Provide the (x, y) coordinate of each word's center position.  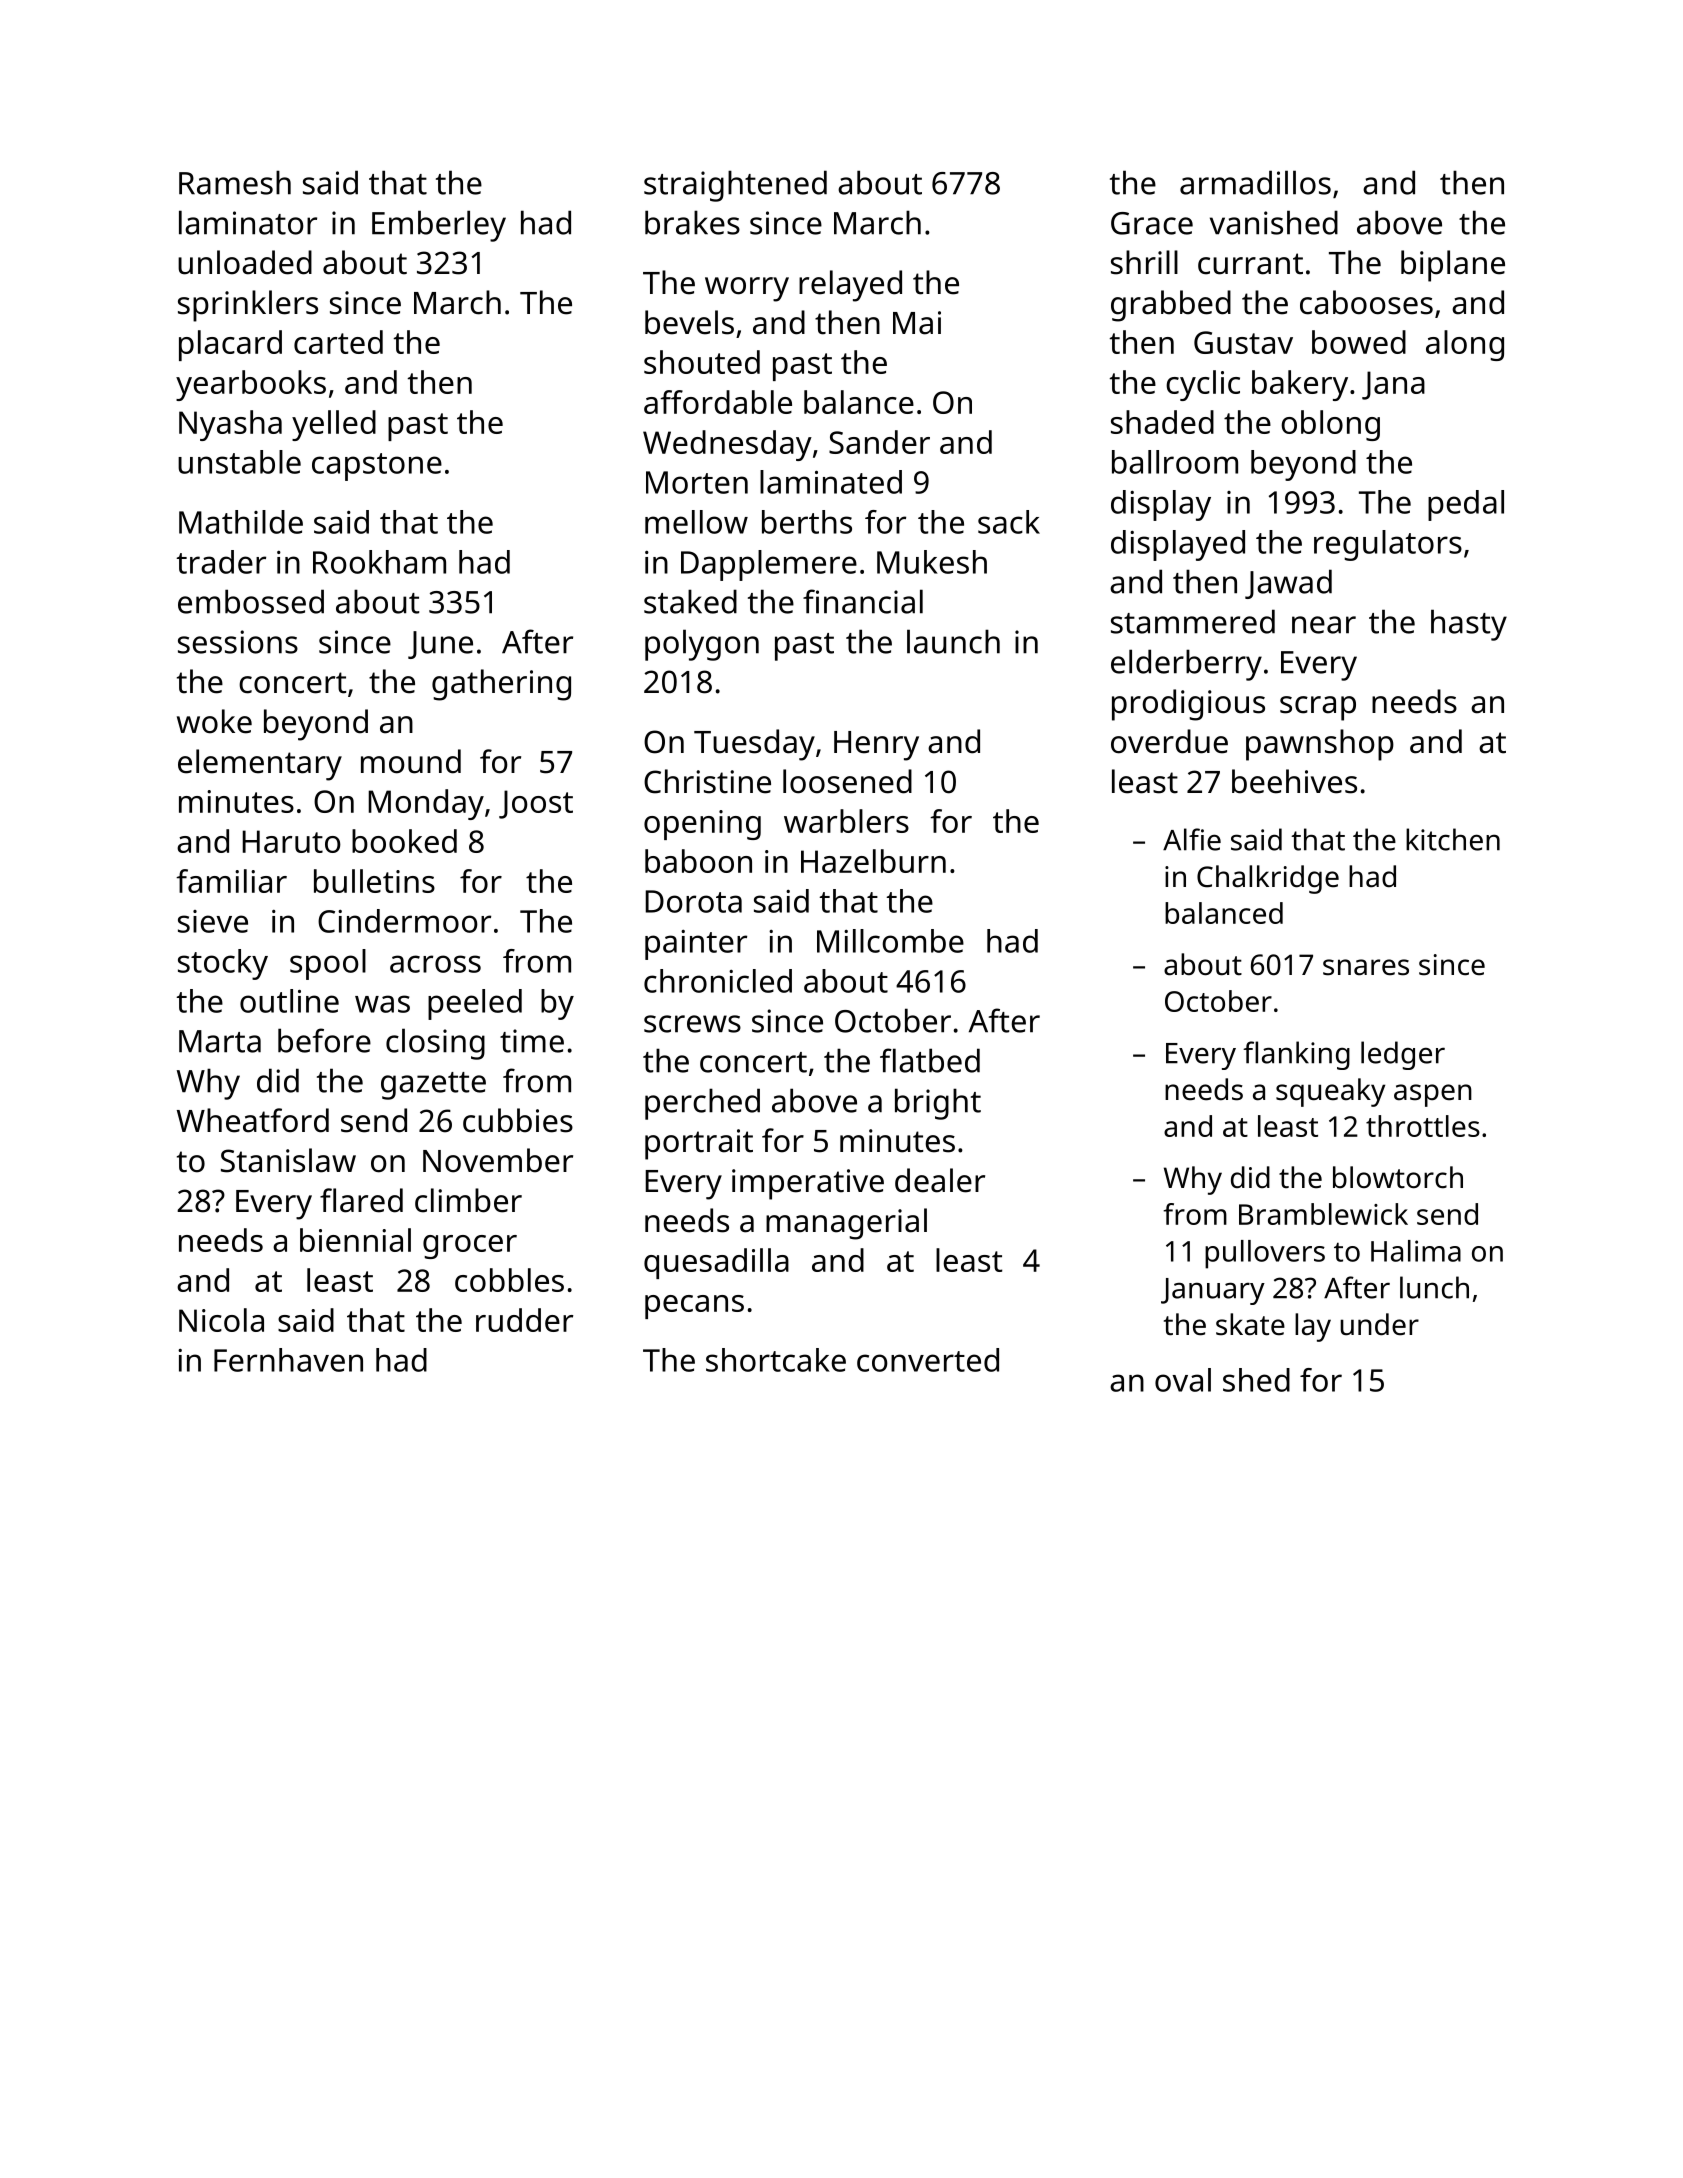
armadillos (1255, 182)
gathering (501, 685)
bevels (689, 322)
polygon (702, 645)
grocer (470, 1247)
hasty (1469, 625)
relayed (850, 286)
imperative (808, 1184)
